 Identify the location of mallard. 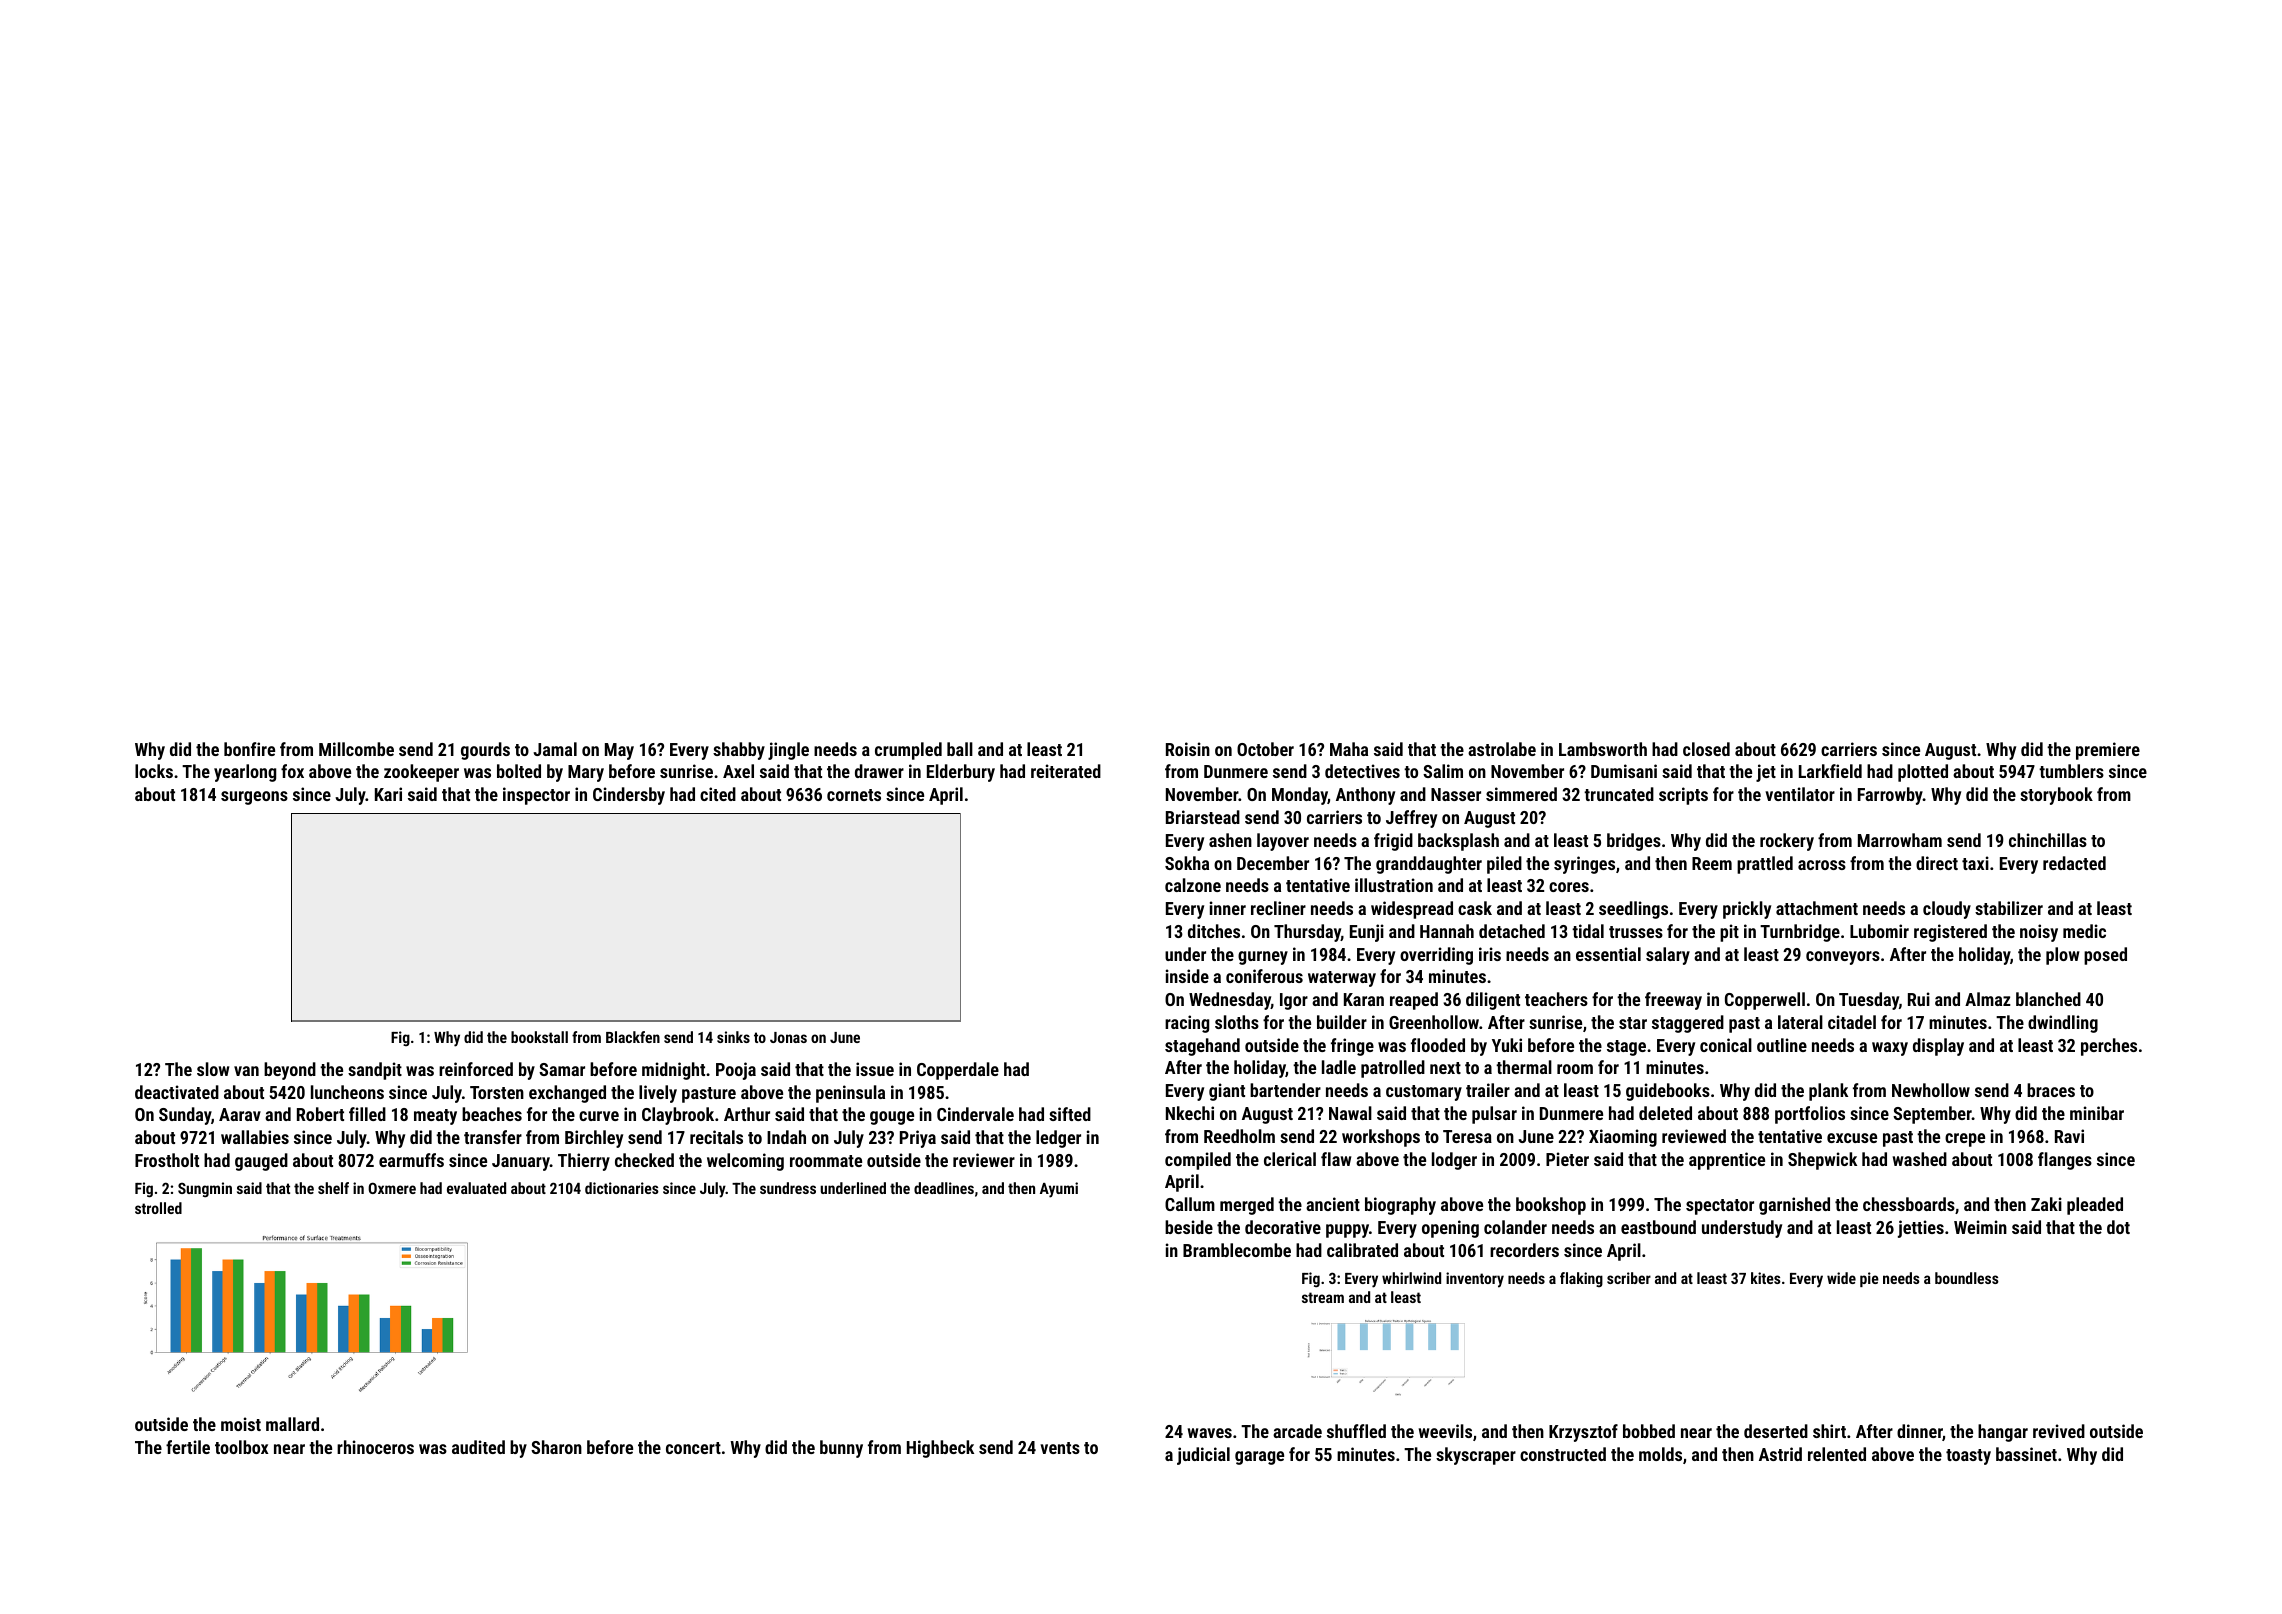
(292, 1424).
